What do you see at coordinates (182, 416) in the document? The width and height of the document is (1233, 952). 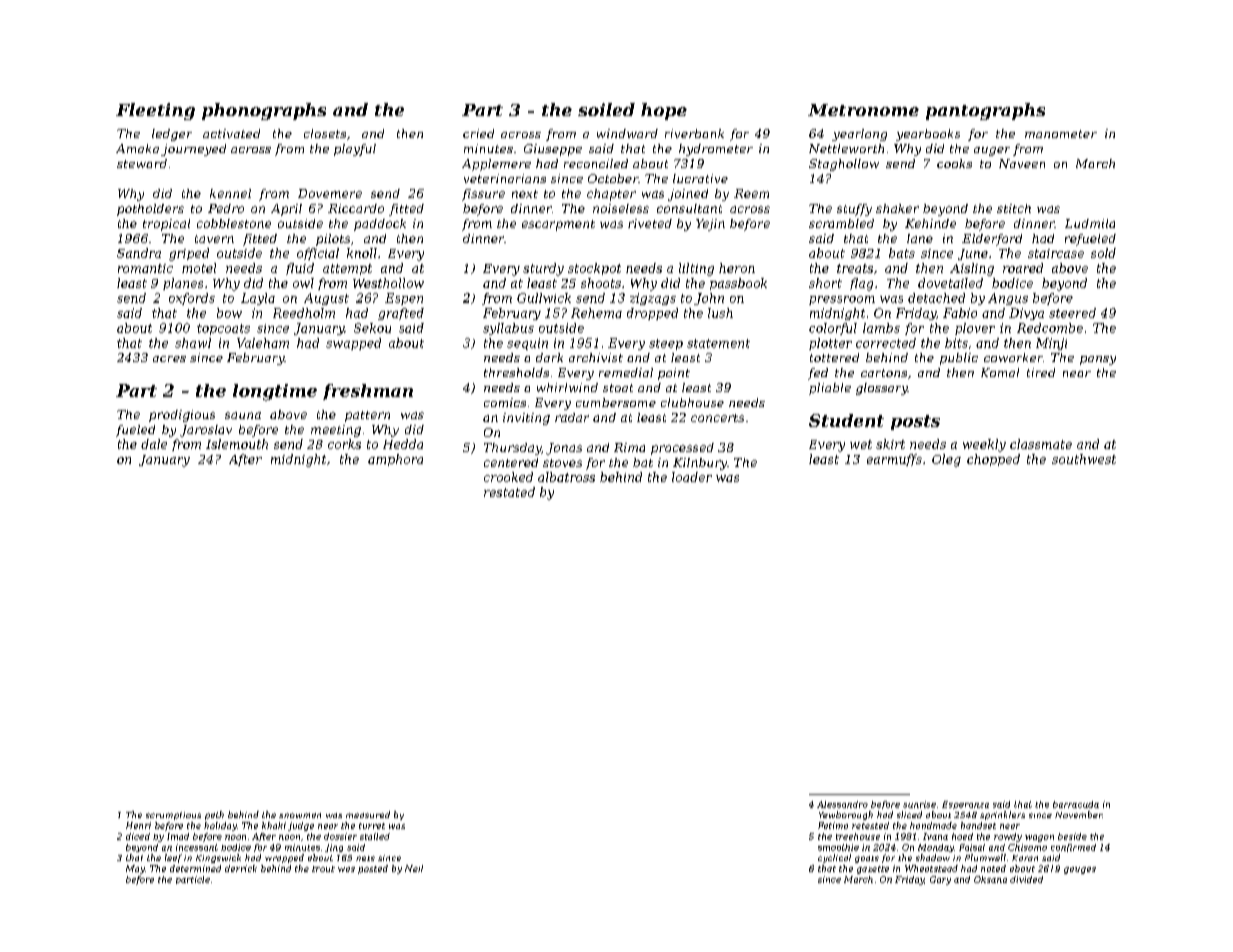 I see `prodigious` at bounding box center [182, 416].
